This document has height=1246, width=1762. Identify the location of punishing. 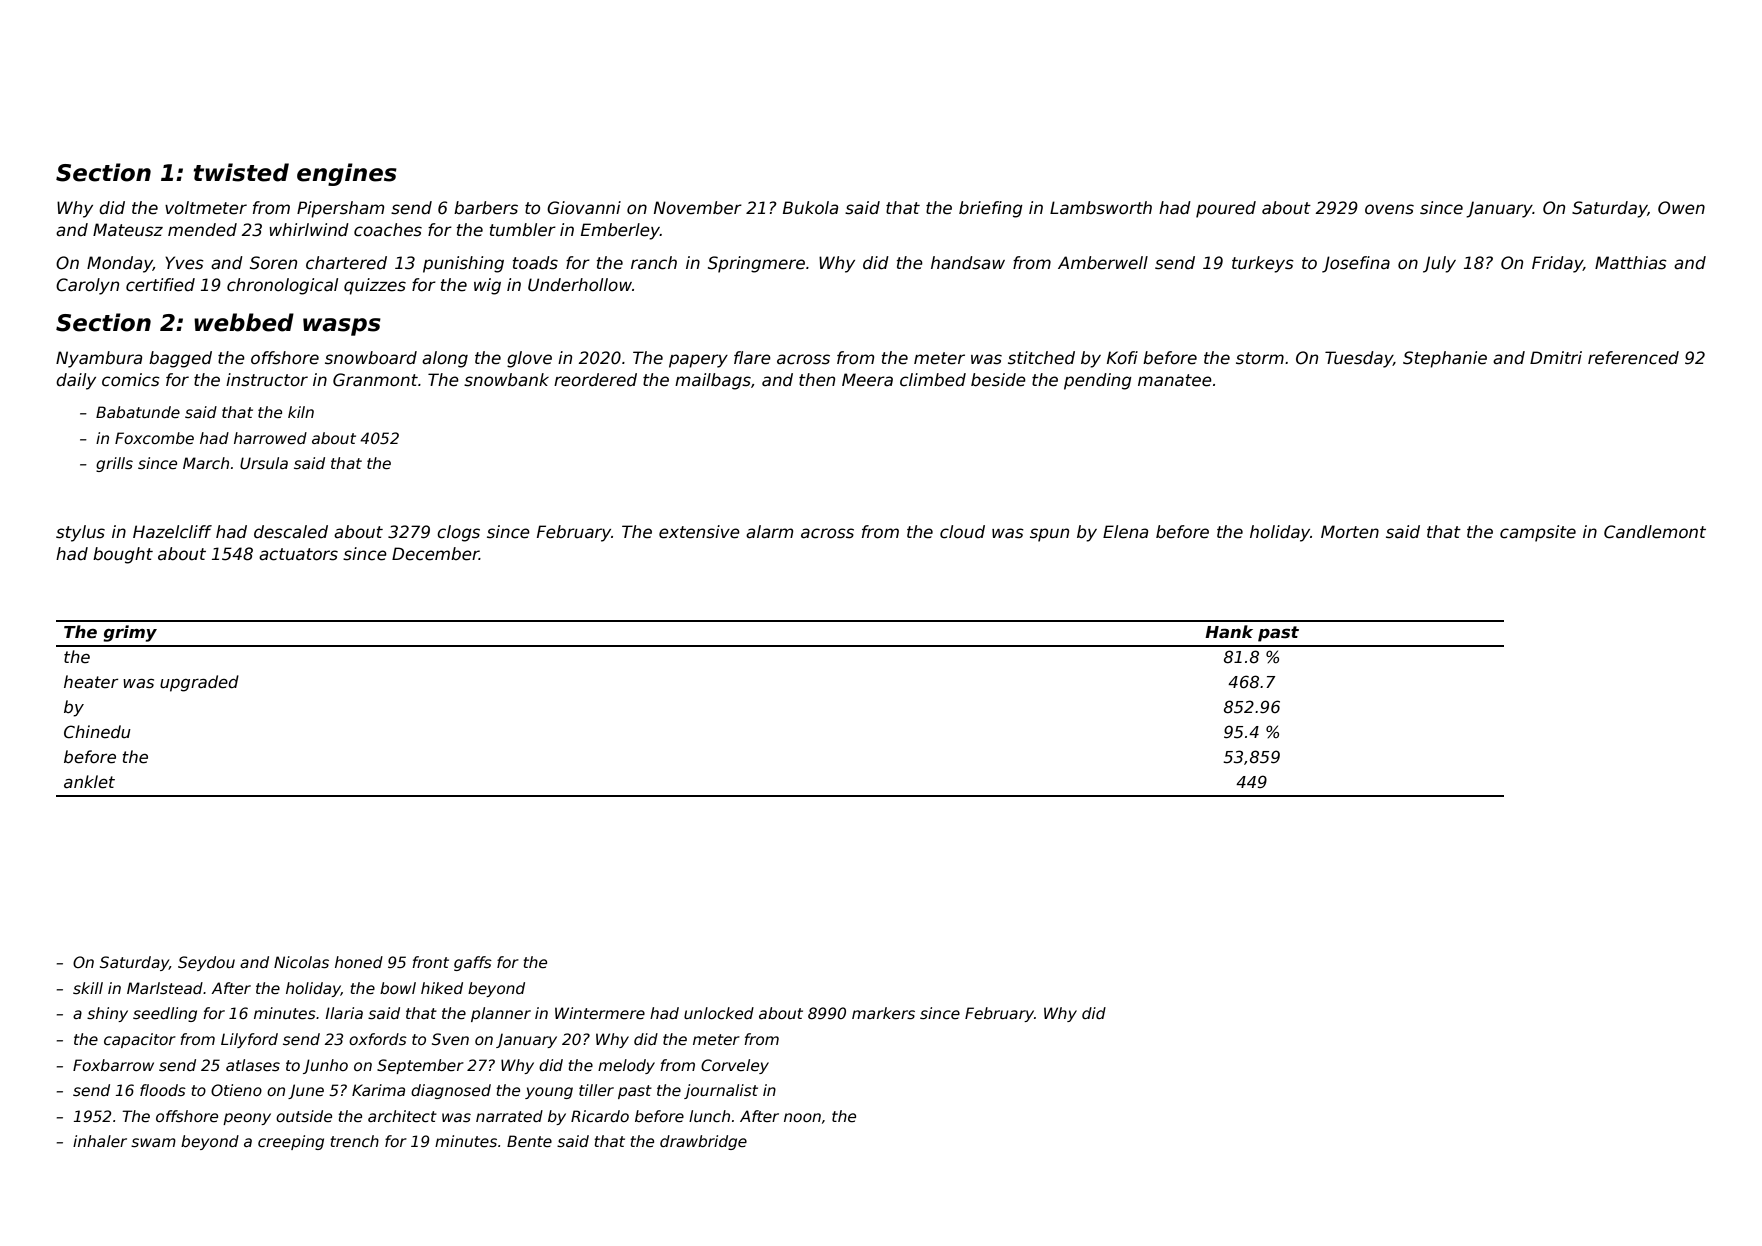
(463, 264).
